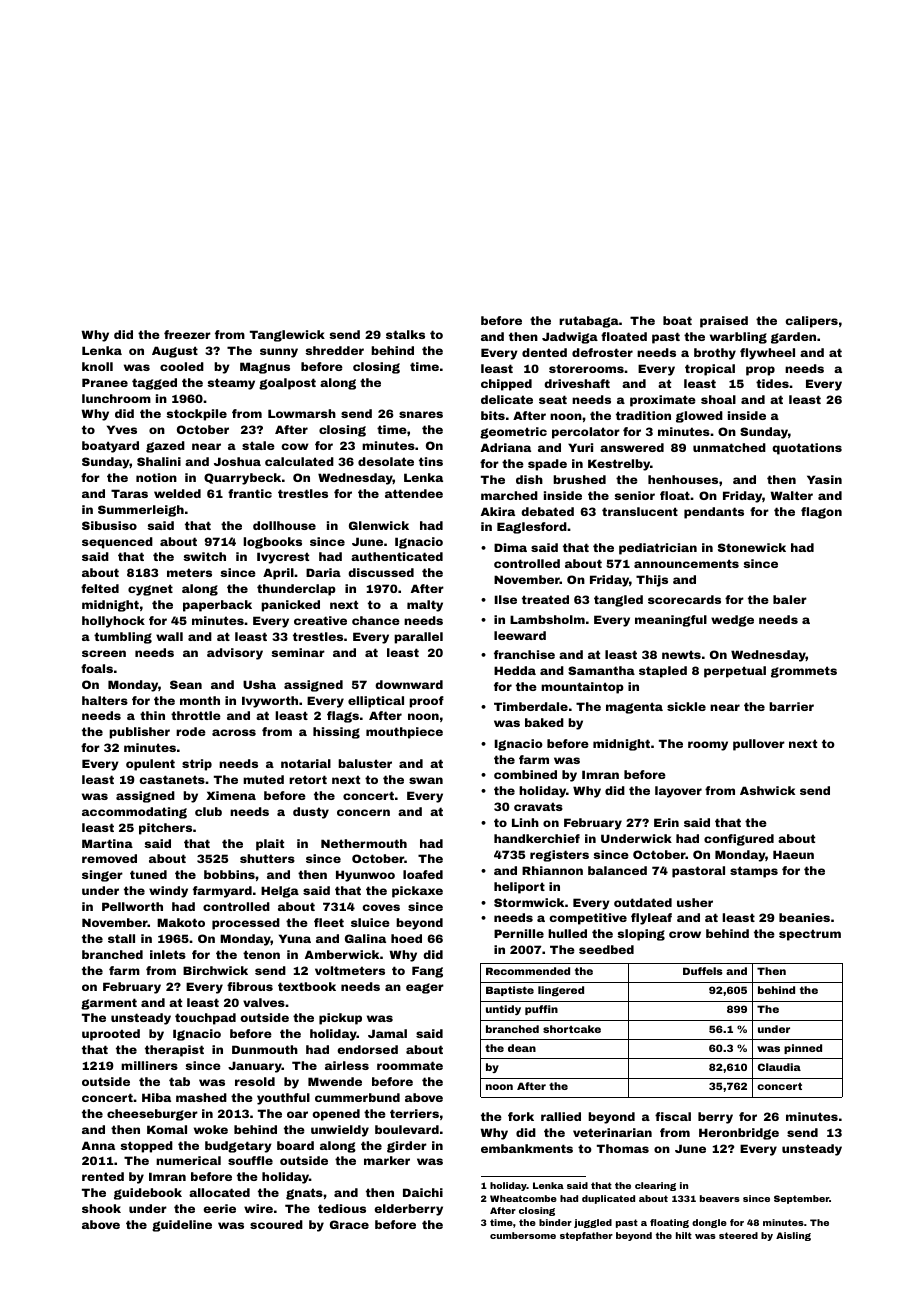 This screenshot has width=924, height=1308. What do you see at coordinates (589, 322) in the screenshot?
I see `rutabaga` at bounding box center [589, 322].
